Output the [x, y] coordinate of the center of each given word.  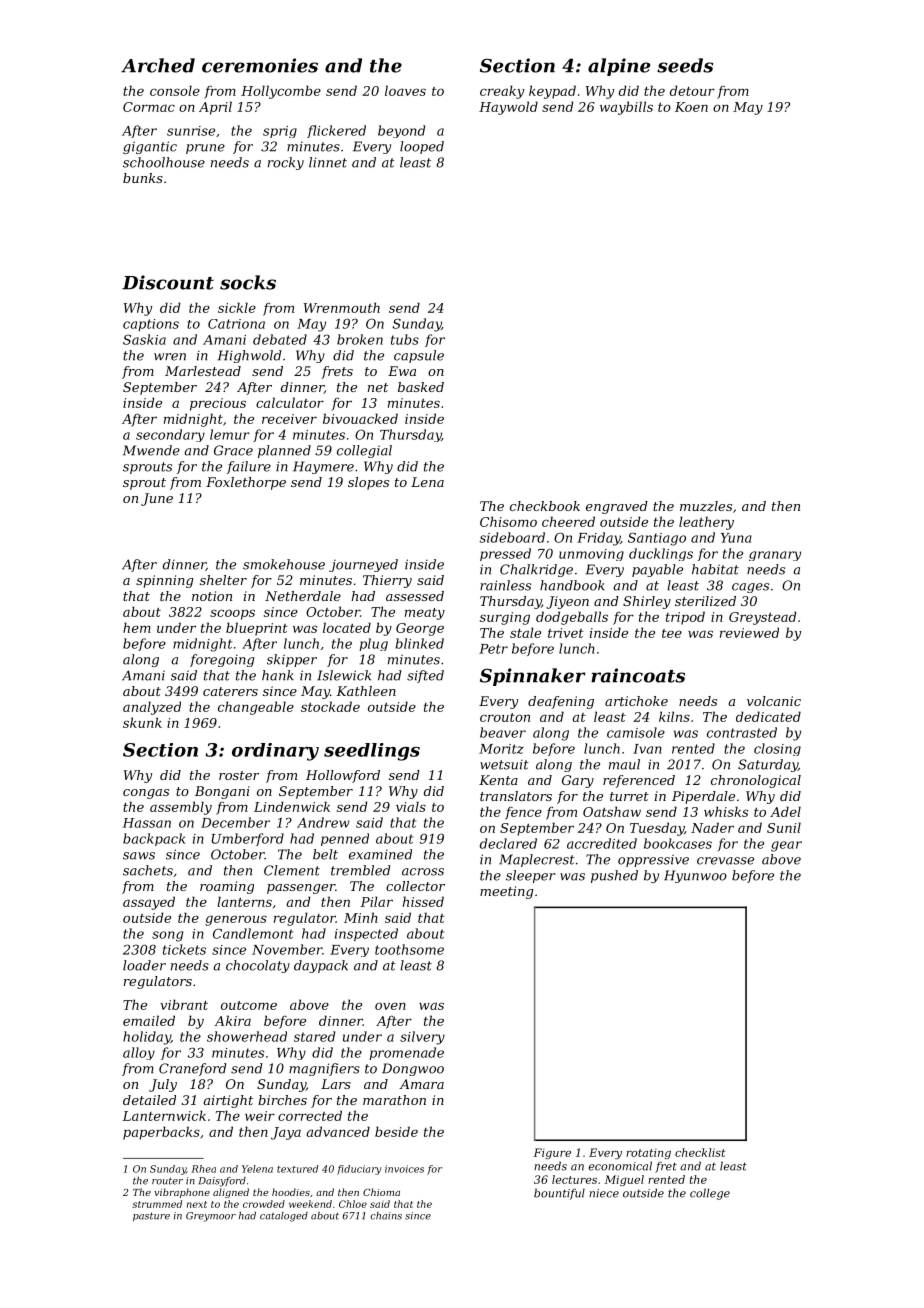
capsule [419, 356]
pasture [151, 1216]
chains [386, 1216]
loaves [405, 90]
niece [604, 1193]
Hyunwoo [695, 876]
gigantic [150, 147]
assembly [181, 808]
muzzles [706, 506]
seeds [685, 65]
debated [280, 339]
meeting [507, 892]
